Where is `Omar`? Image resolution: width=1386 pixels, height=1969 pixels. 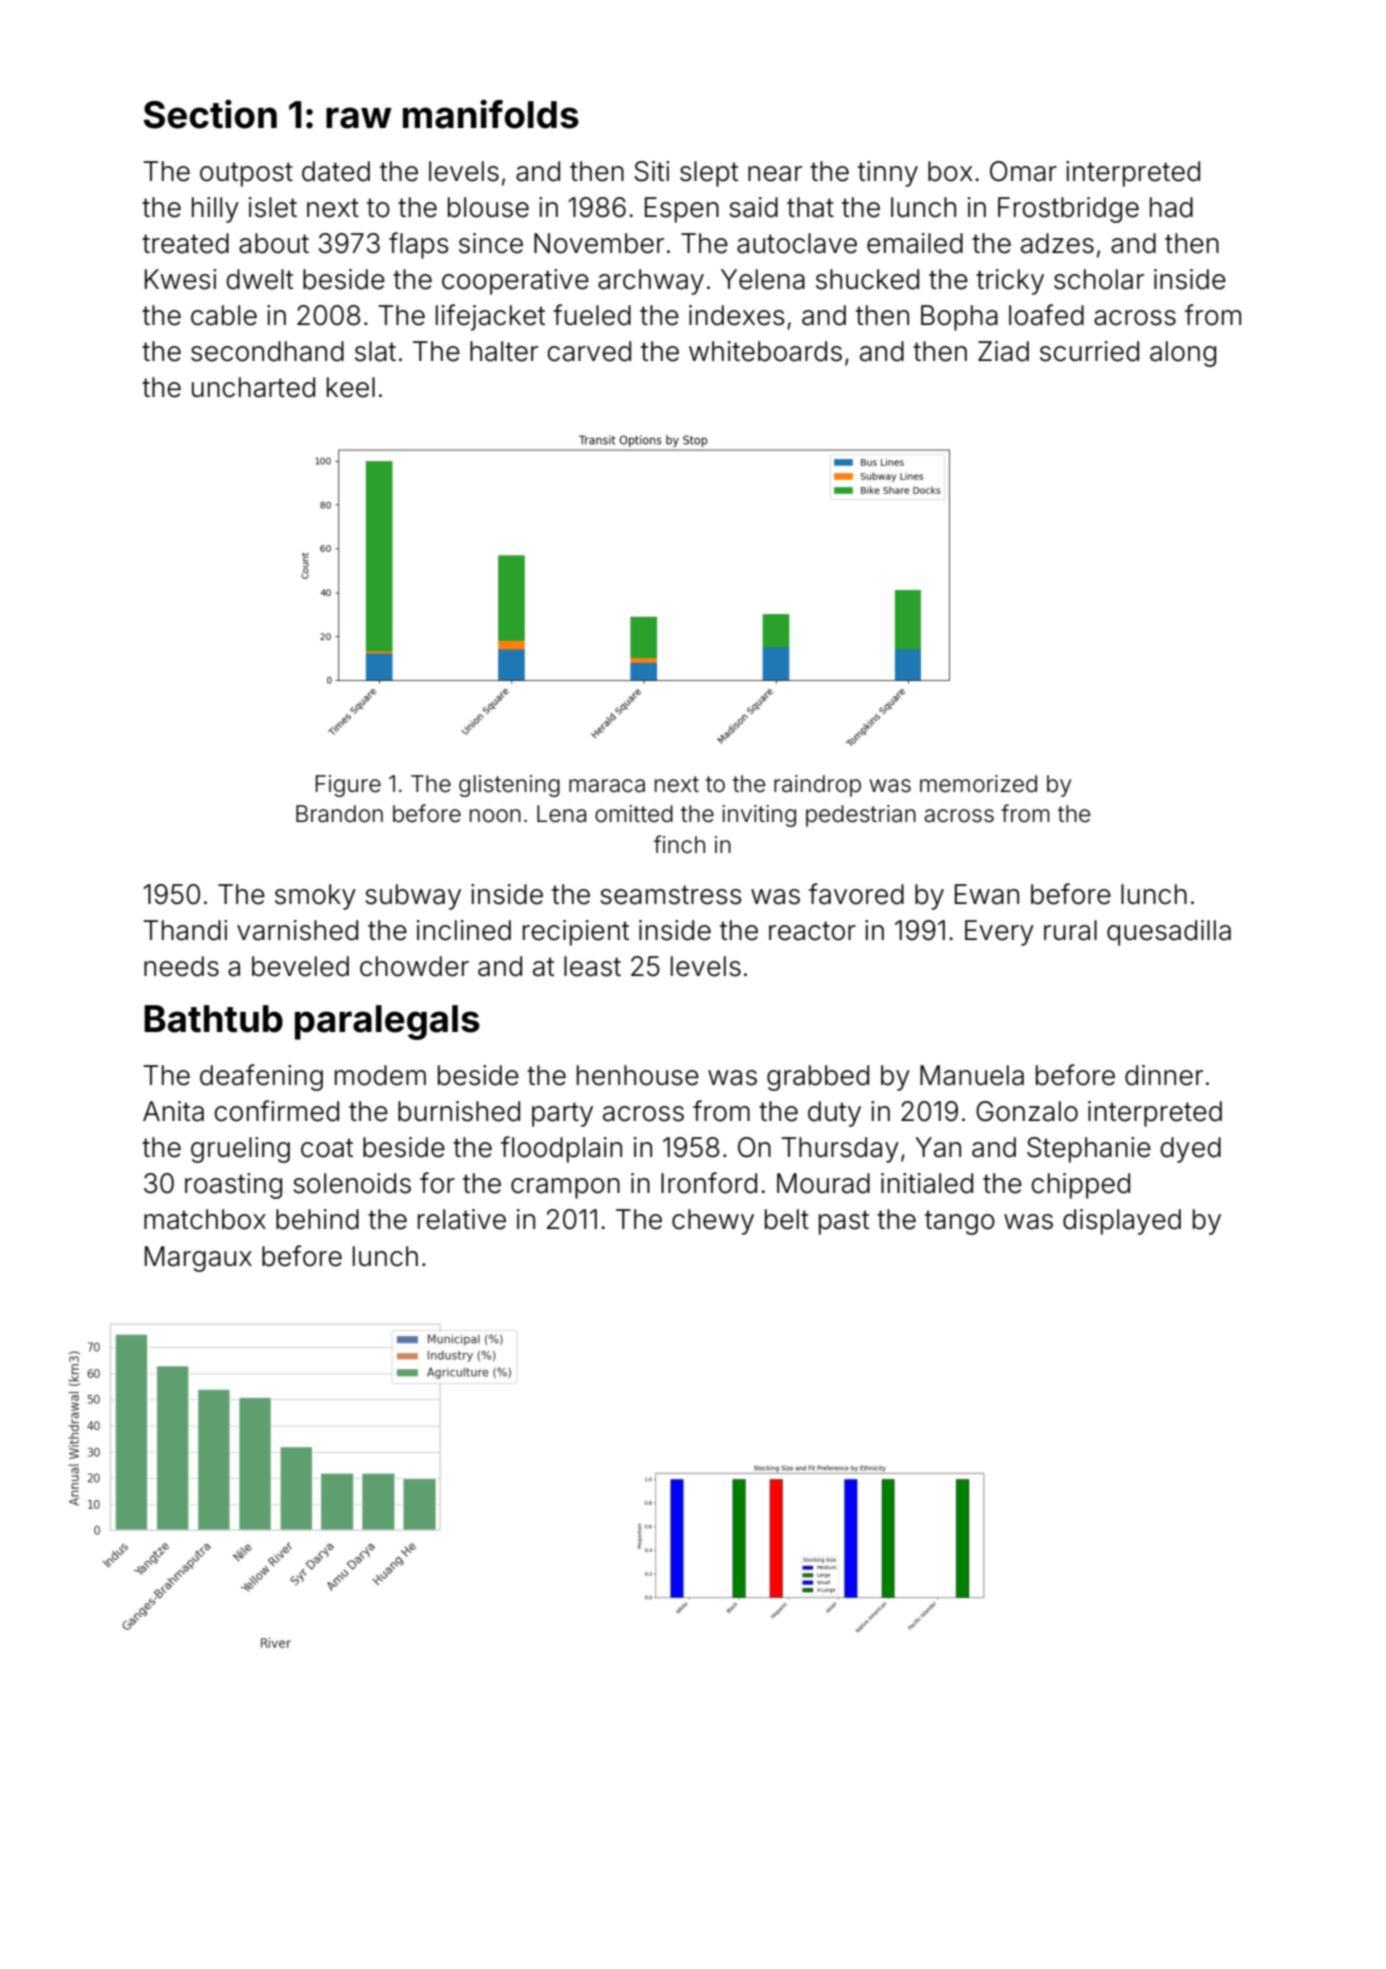
Omar is located at coordinates (1023, 171).
